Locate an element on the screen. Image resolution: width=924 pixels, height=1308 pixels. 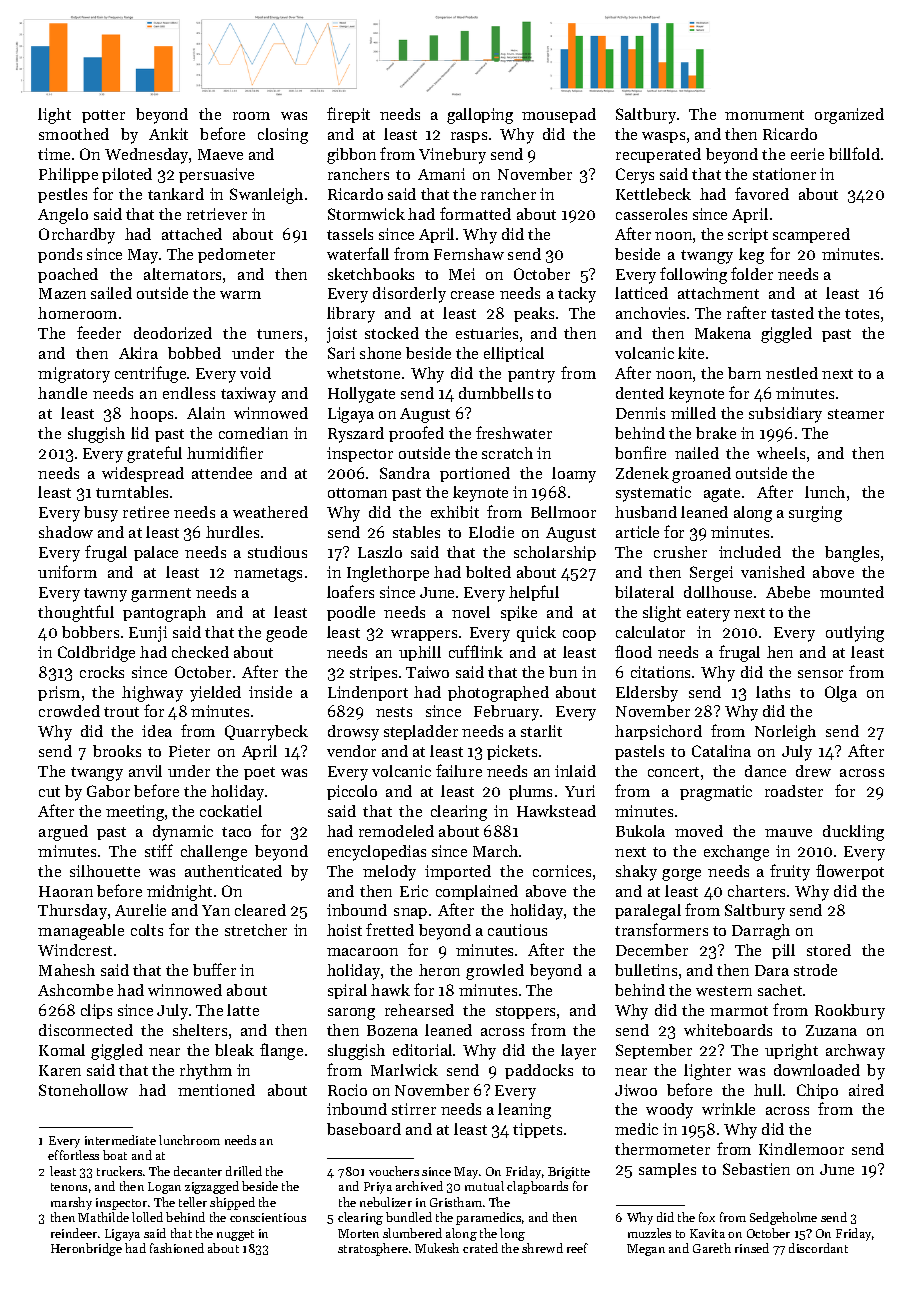
archway is located at coordinates (855, 1052).
